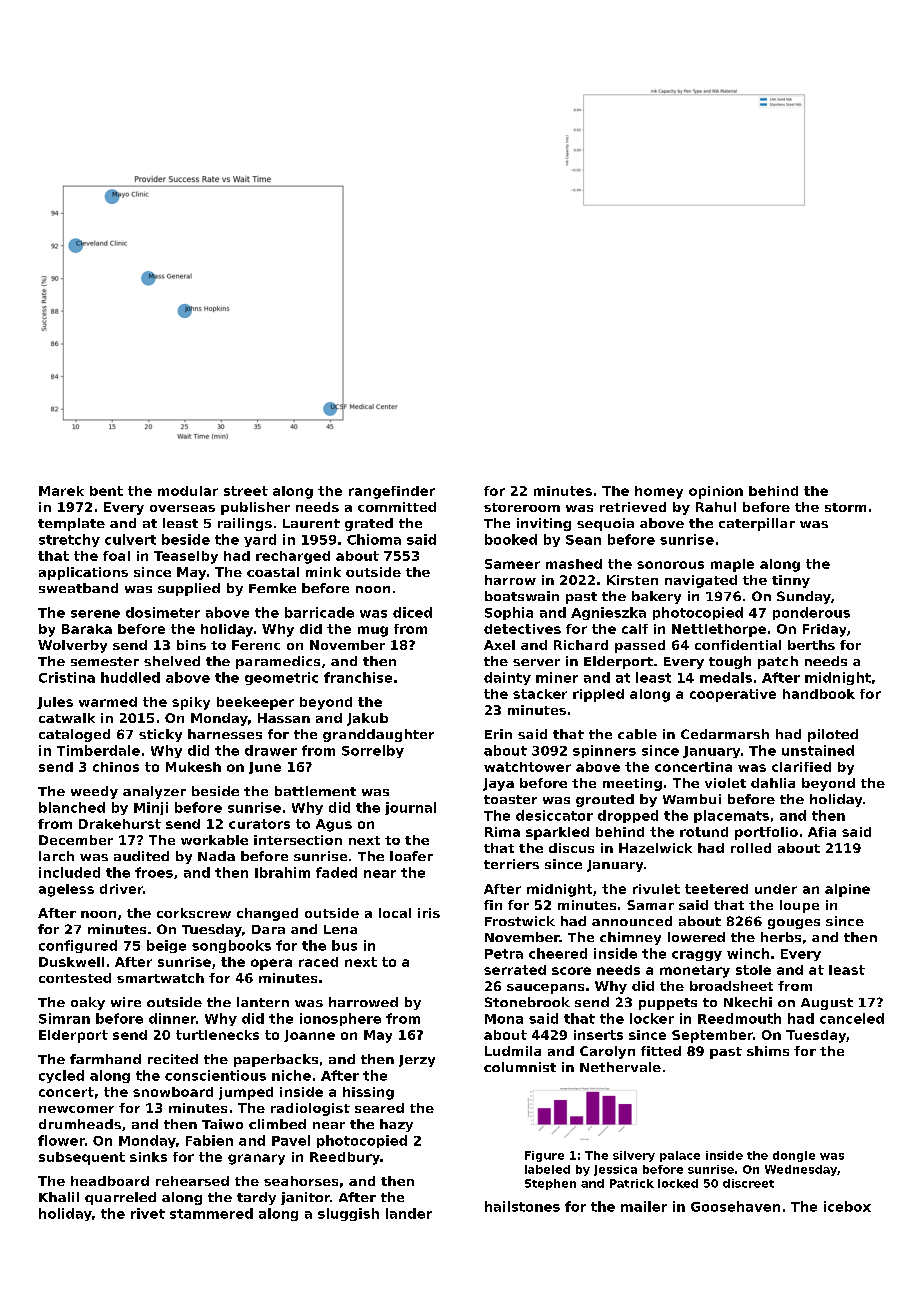 The height and width of the image is (1308, 924). I want to click on canceled, so click(852, 1018).
